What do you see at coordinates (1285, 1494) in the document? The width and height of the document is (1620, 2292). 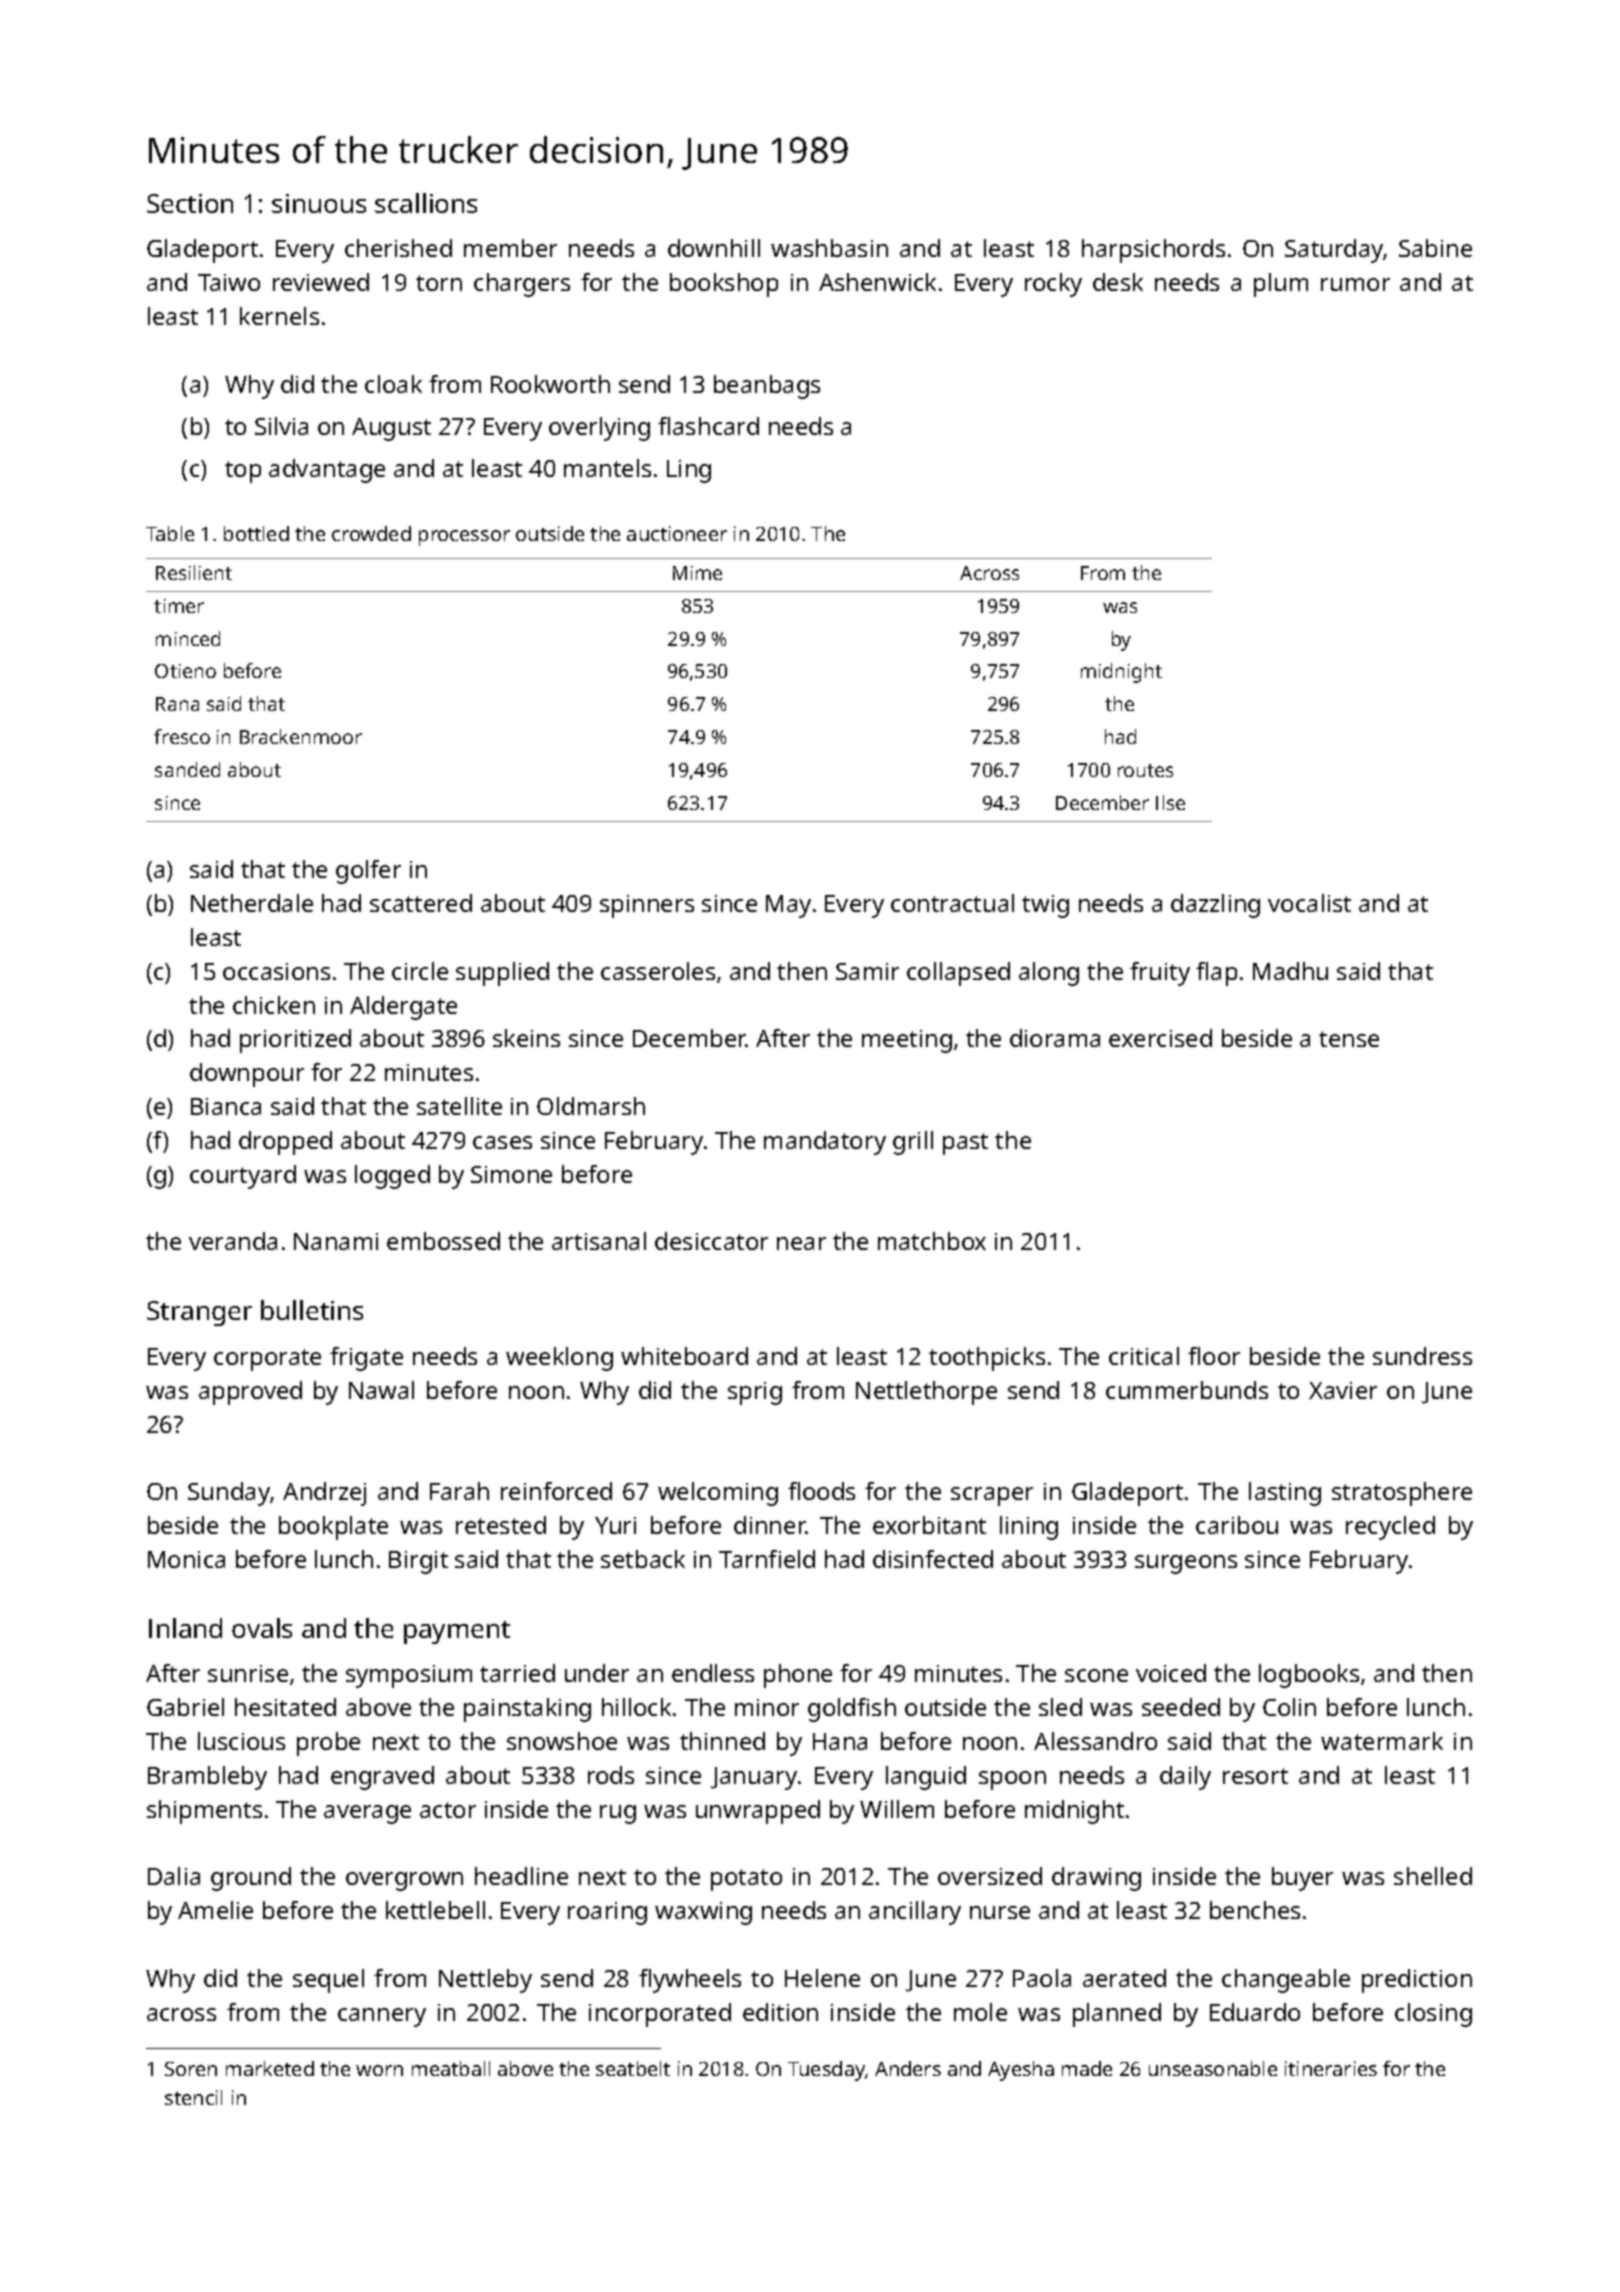 I see `lasting` at bounding box center [1285, 1494].
